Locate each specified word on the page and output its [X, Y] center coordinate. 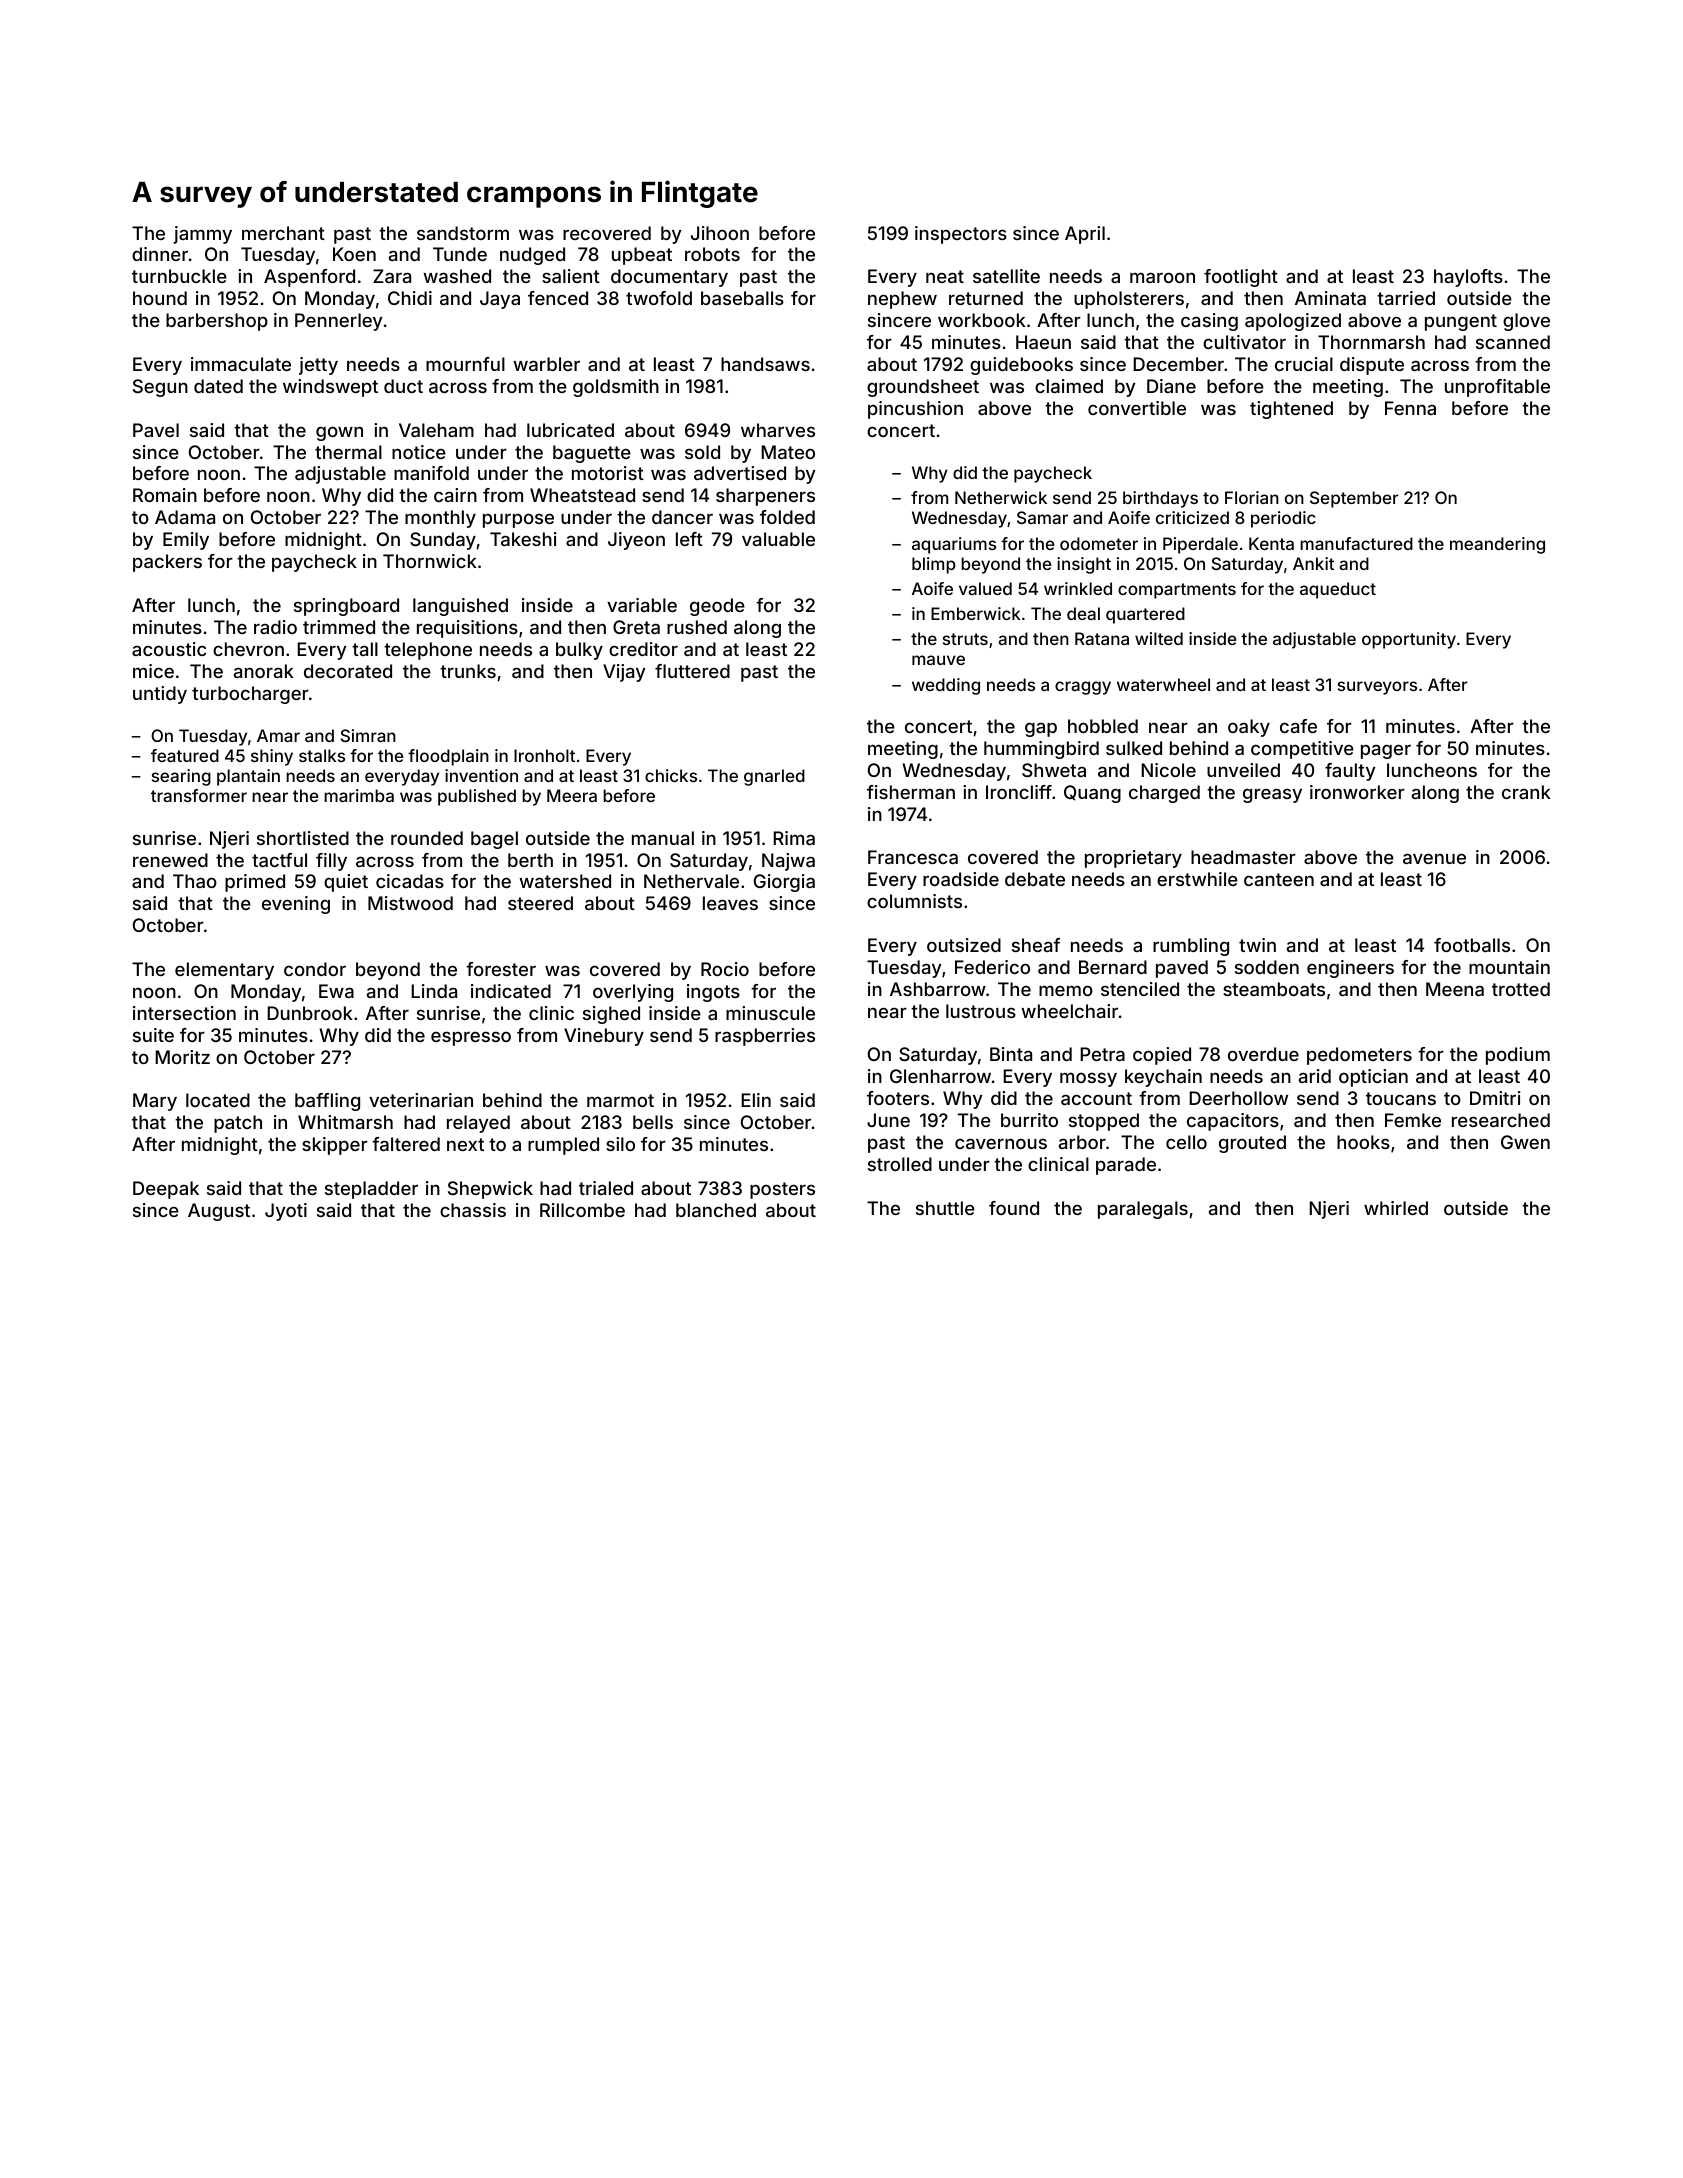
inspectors [961, 235]
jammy [202, 235]
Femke [1413, 1120]
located [218, 1100]
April [1085, 235]
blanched [716, 1210]
